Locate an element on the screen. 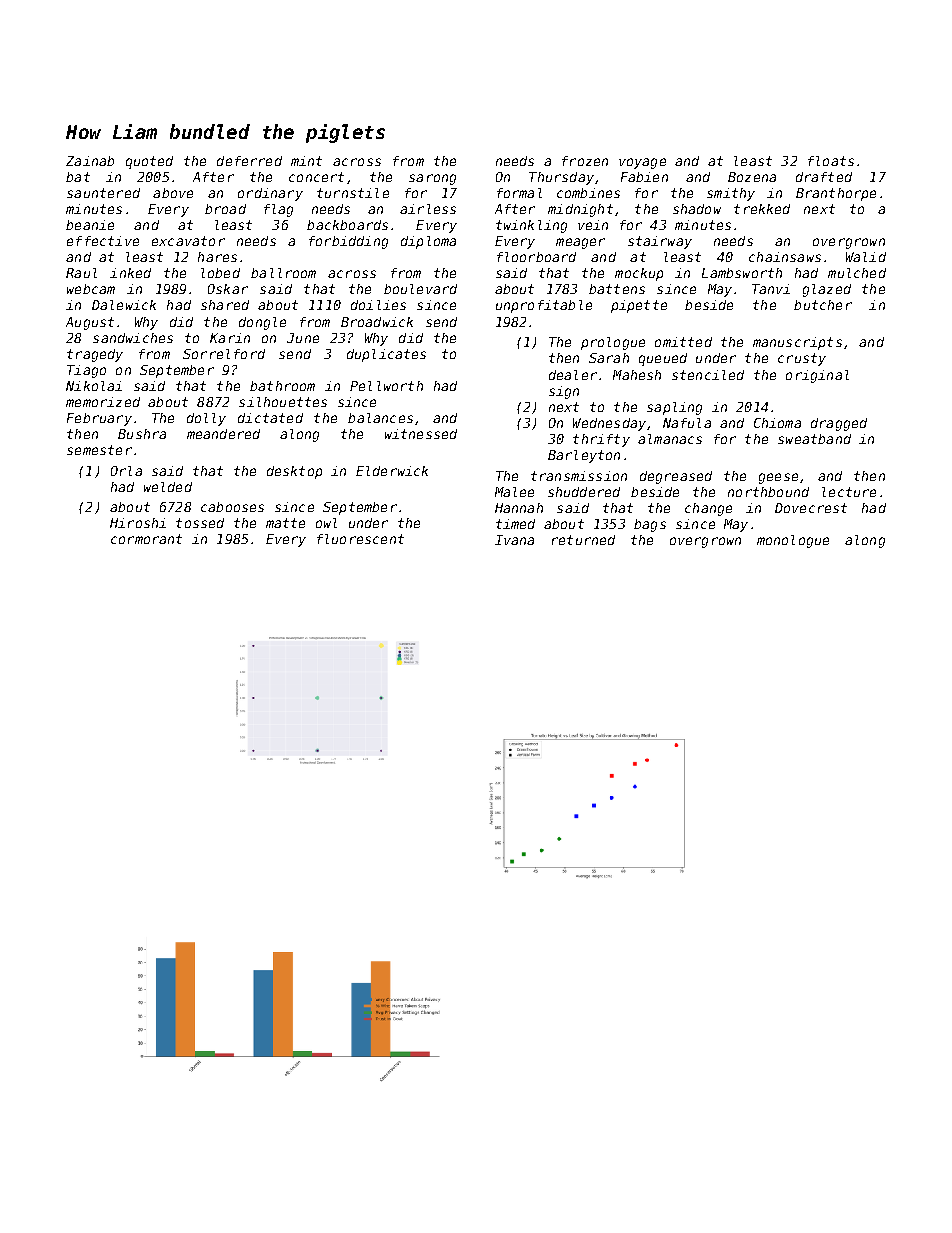  Branthorpe is located at coordinates (836, 194).
